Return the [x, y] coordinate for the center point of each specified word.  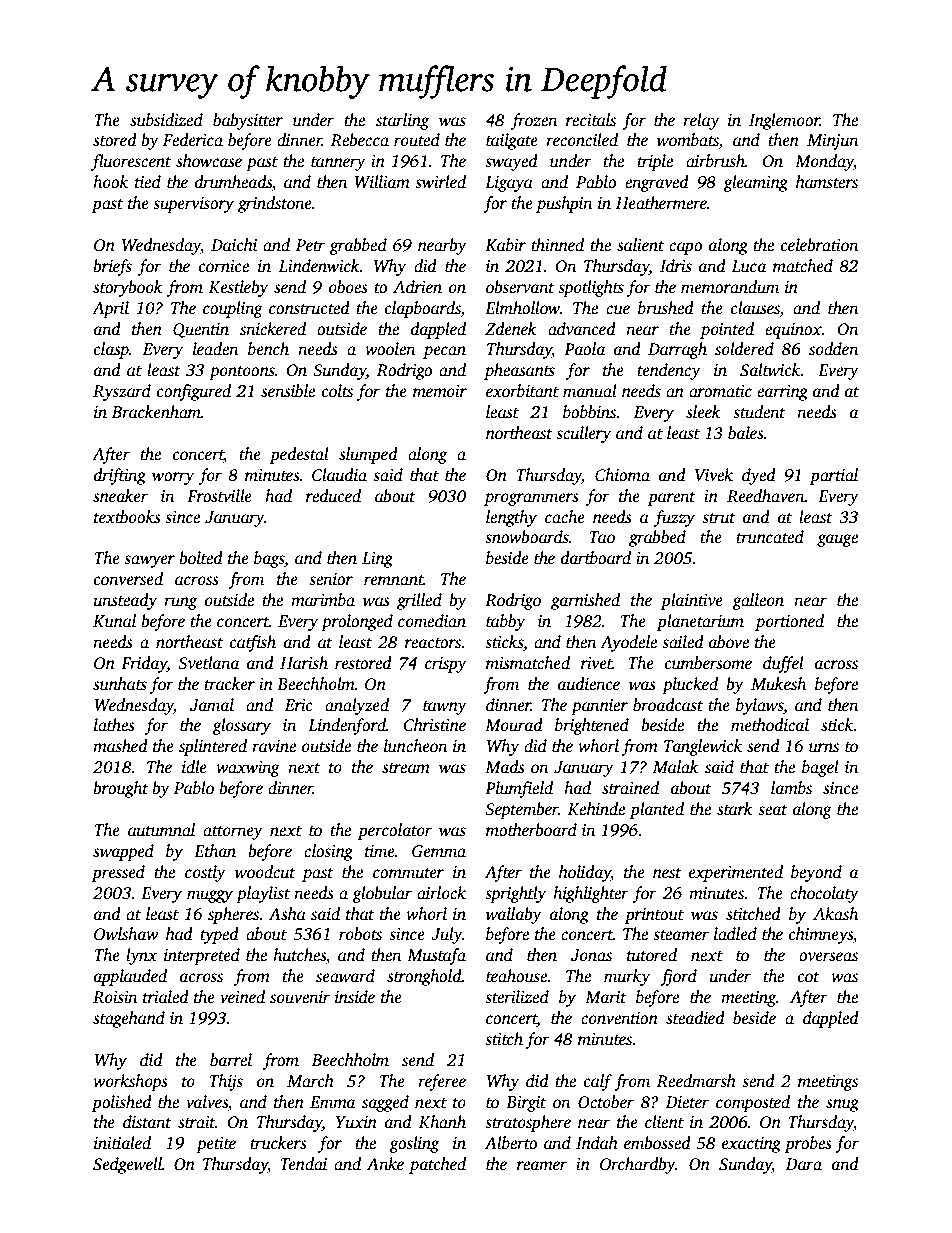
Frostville [219, 496]
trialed [166, 997]
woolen [390, 349]
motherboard [531, 830]
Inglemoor [784, 121]
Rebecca [360, 140]
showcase [209, 161]
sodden [833, 349]
